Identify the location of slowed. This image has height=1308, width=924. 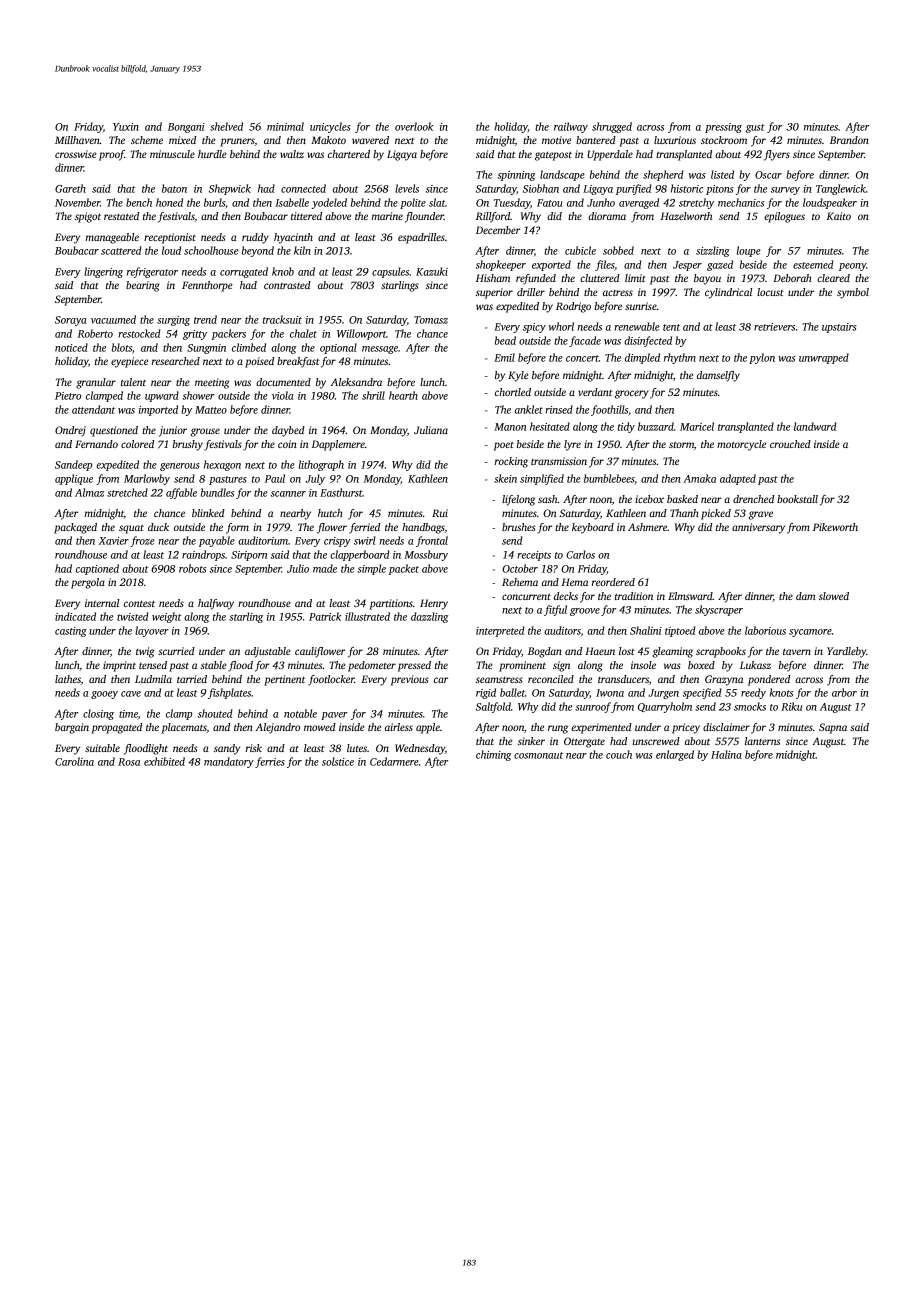
(834, 596).
